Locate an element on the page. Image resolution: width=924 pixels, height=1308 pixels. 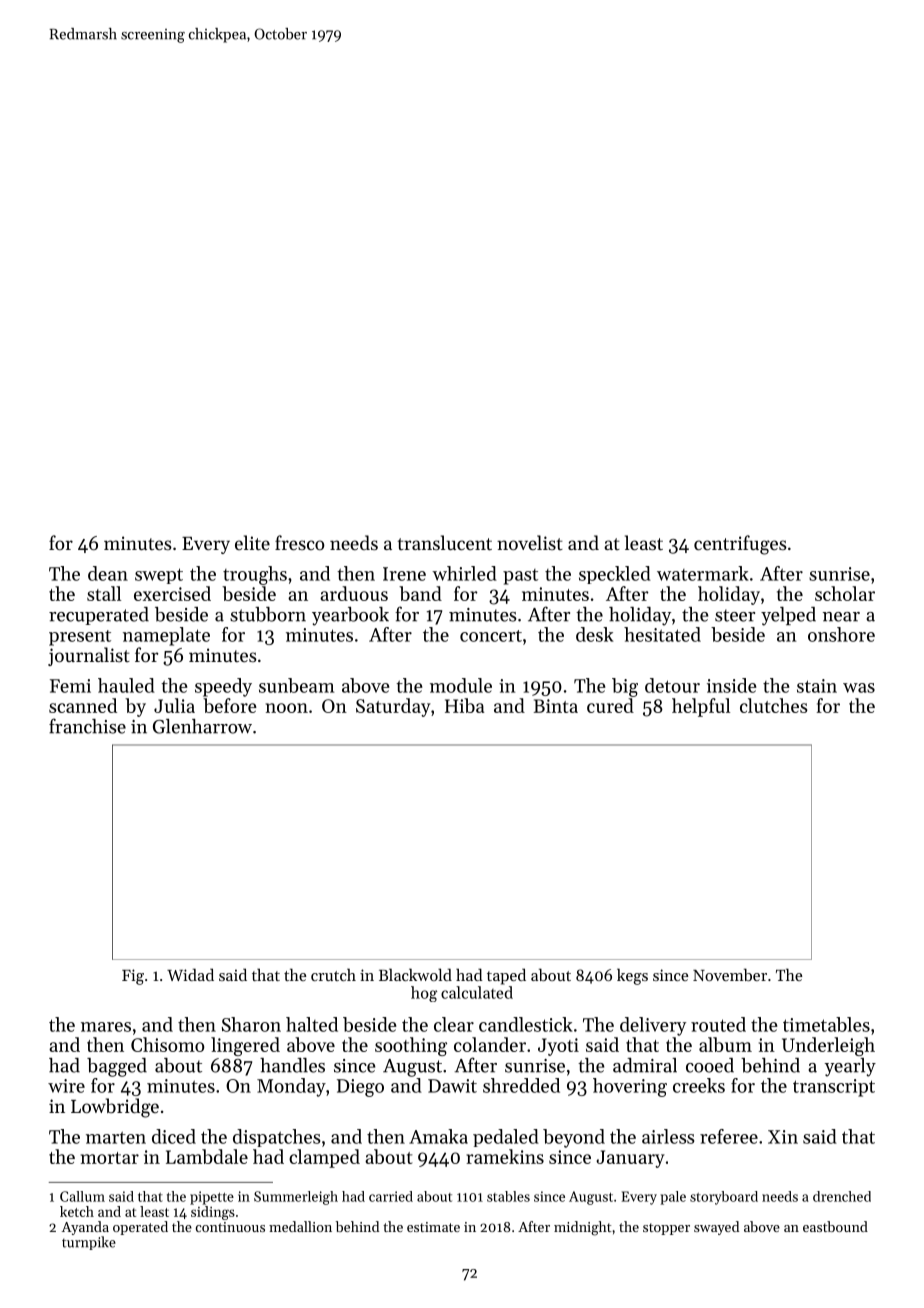
cured is located at coordinates (610, 705).
